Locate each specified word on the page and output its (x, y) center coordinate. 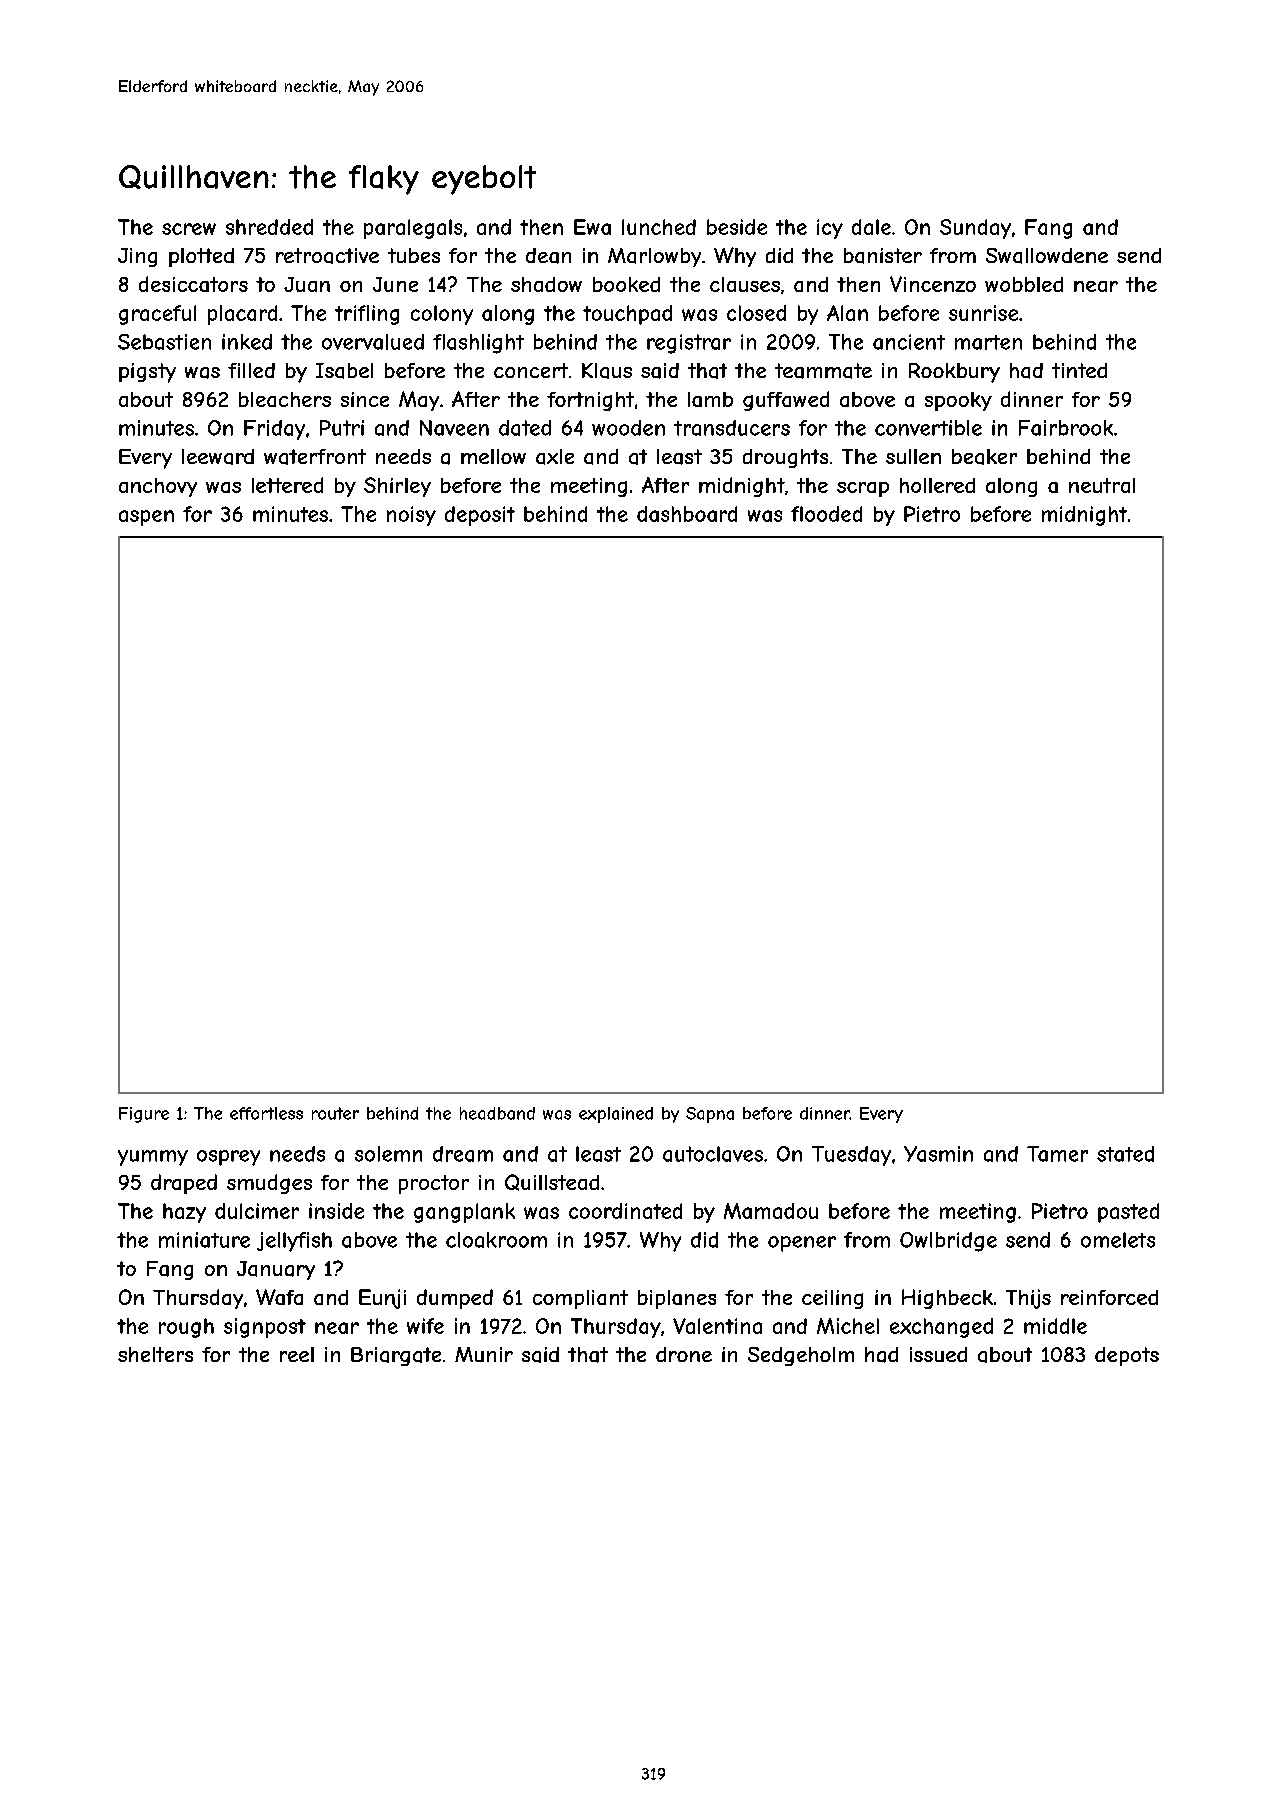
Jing (137, 257)
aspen (146, 518)
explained (616, 1115)
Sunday (975, 229)
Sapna (710, 1115)
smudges (269, 1184)
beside (737, 227)
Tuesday (851, 1156)
